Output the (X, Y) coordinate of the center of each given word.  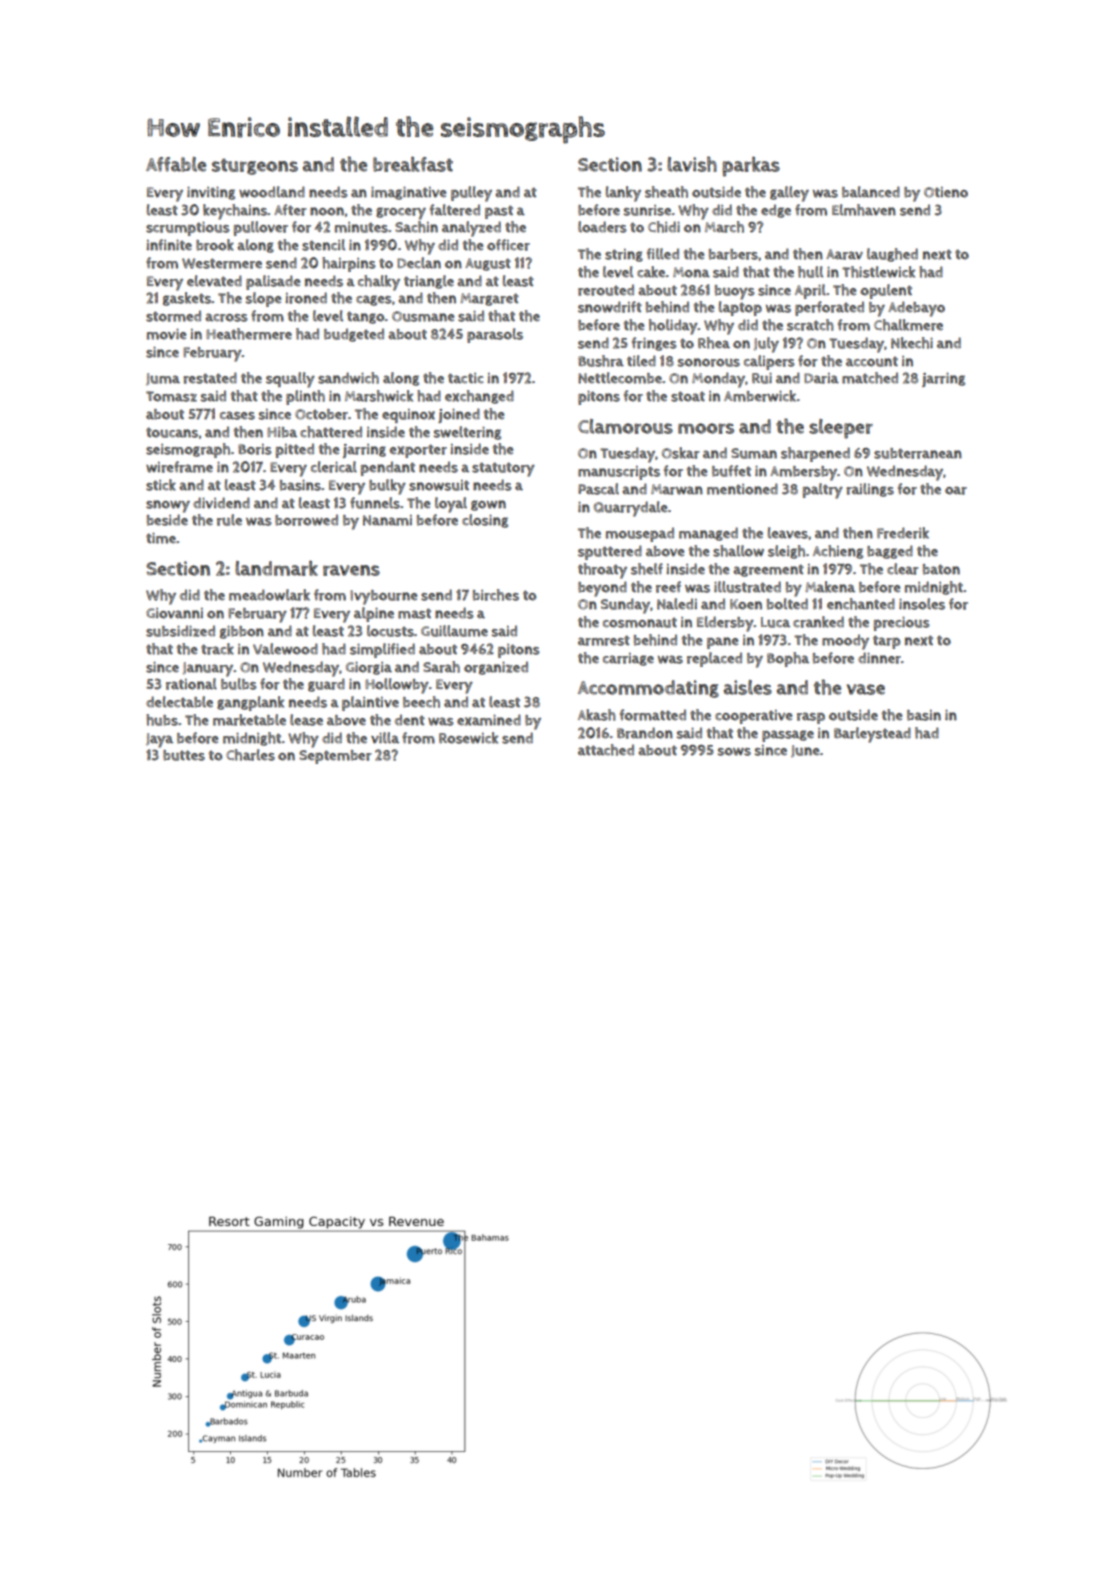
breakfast (413, 164)
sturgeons (255, 166)
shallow (738, 551)
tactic (466, 378)
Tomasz (171, 396)
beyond (602, 589)
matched (870, 378)
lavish (692, 164)
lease (306, 720)
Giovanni (174, 613)
